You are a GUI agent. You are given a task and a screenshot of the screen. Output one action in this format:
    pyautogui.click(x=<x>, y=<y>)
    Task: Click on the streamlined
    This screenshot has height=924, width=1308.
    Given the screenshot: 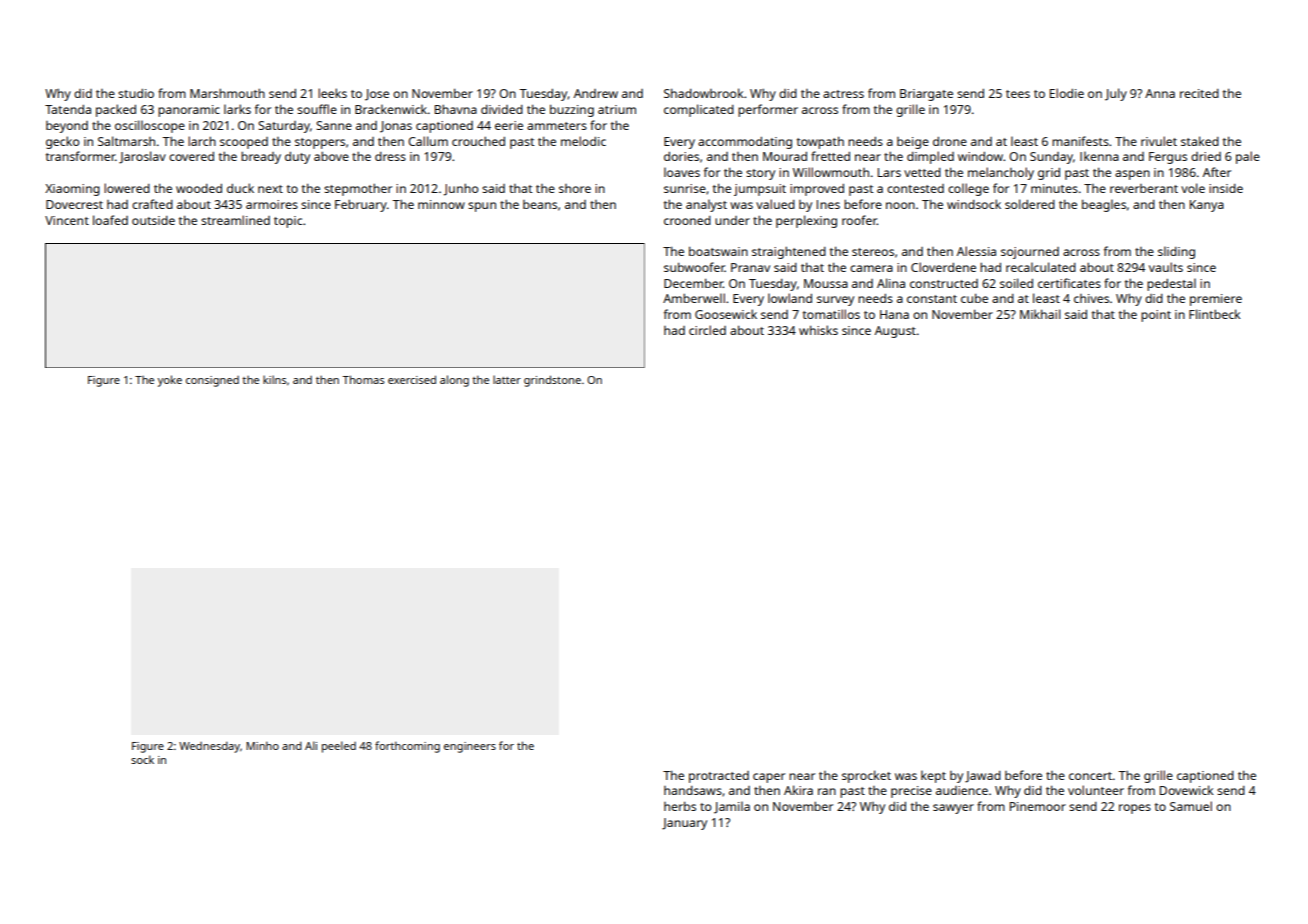 What is the action you would take?
    pyautogui.click(x=235, y=220)
